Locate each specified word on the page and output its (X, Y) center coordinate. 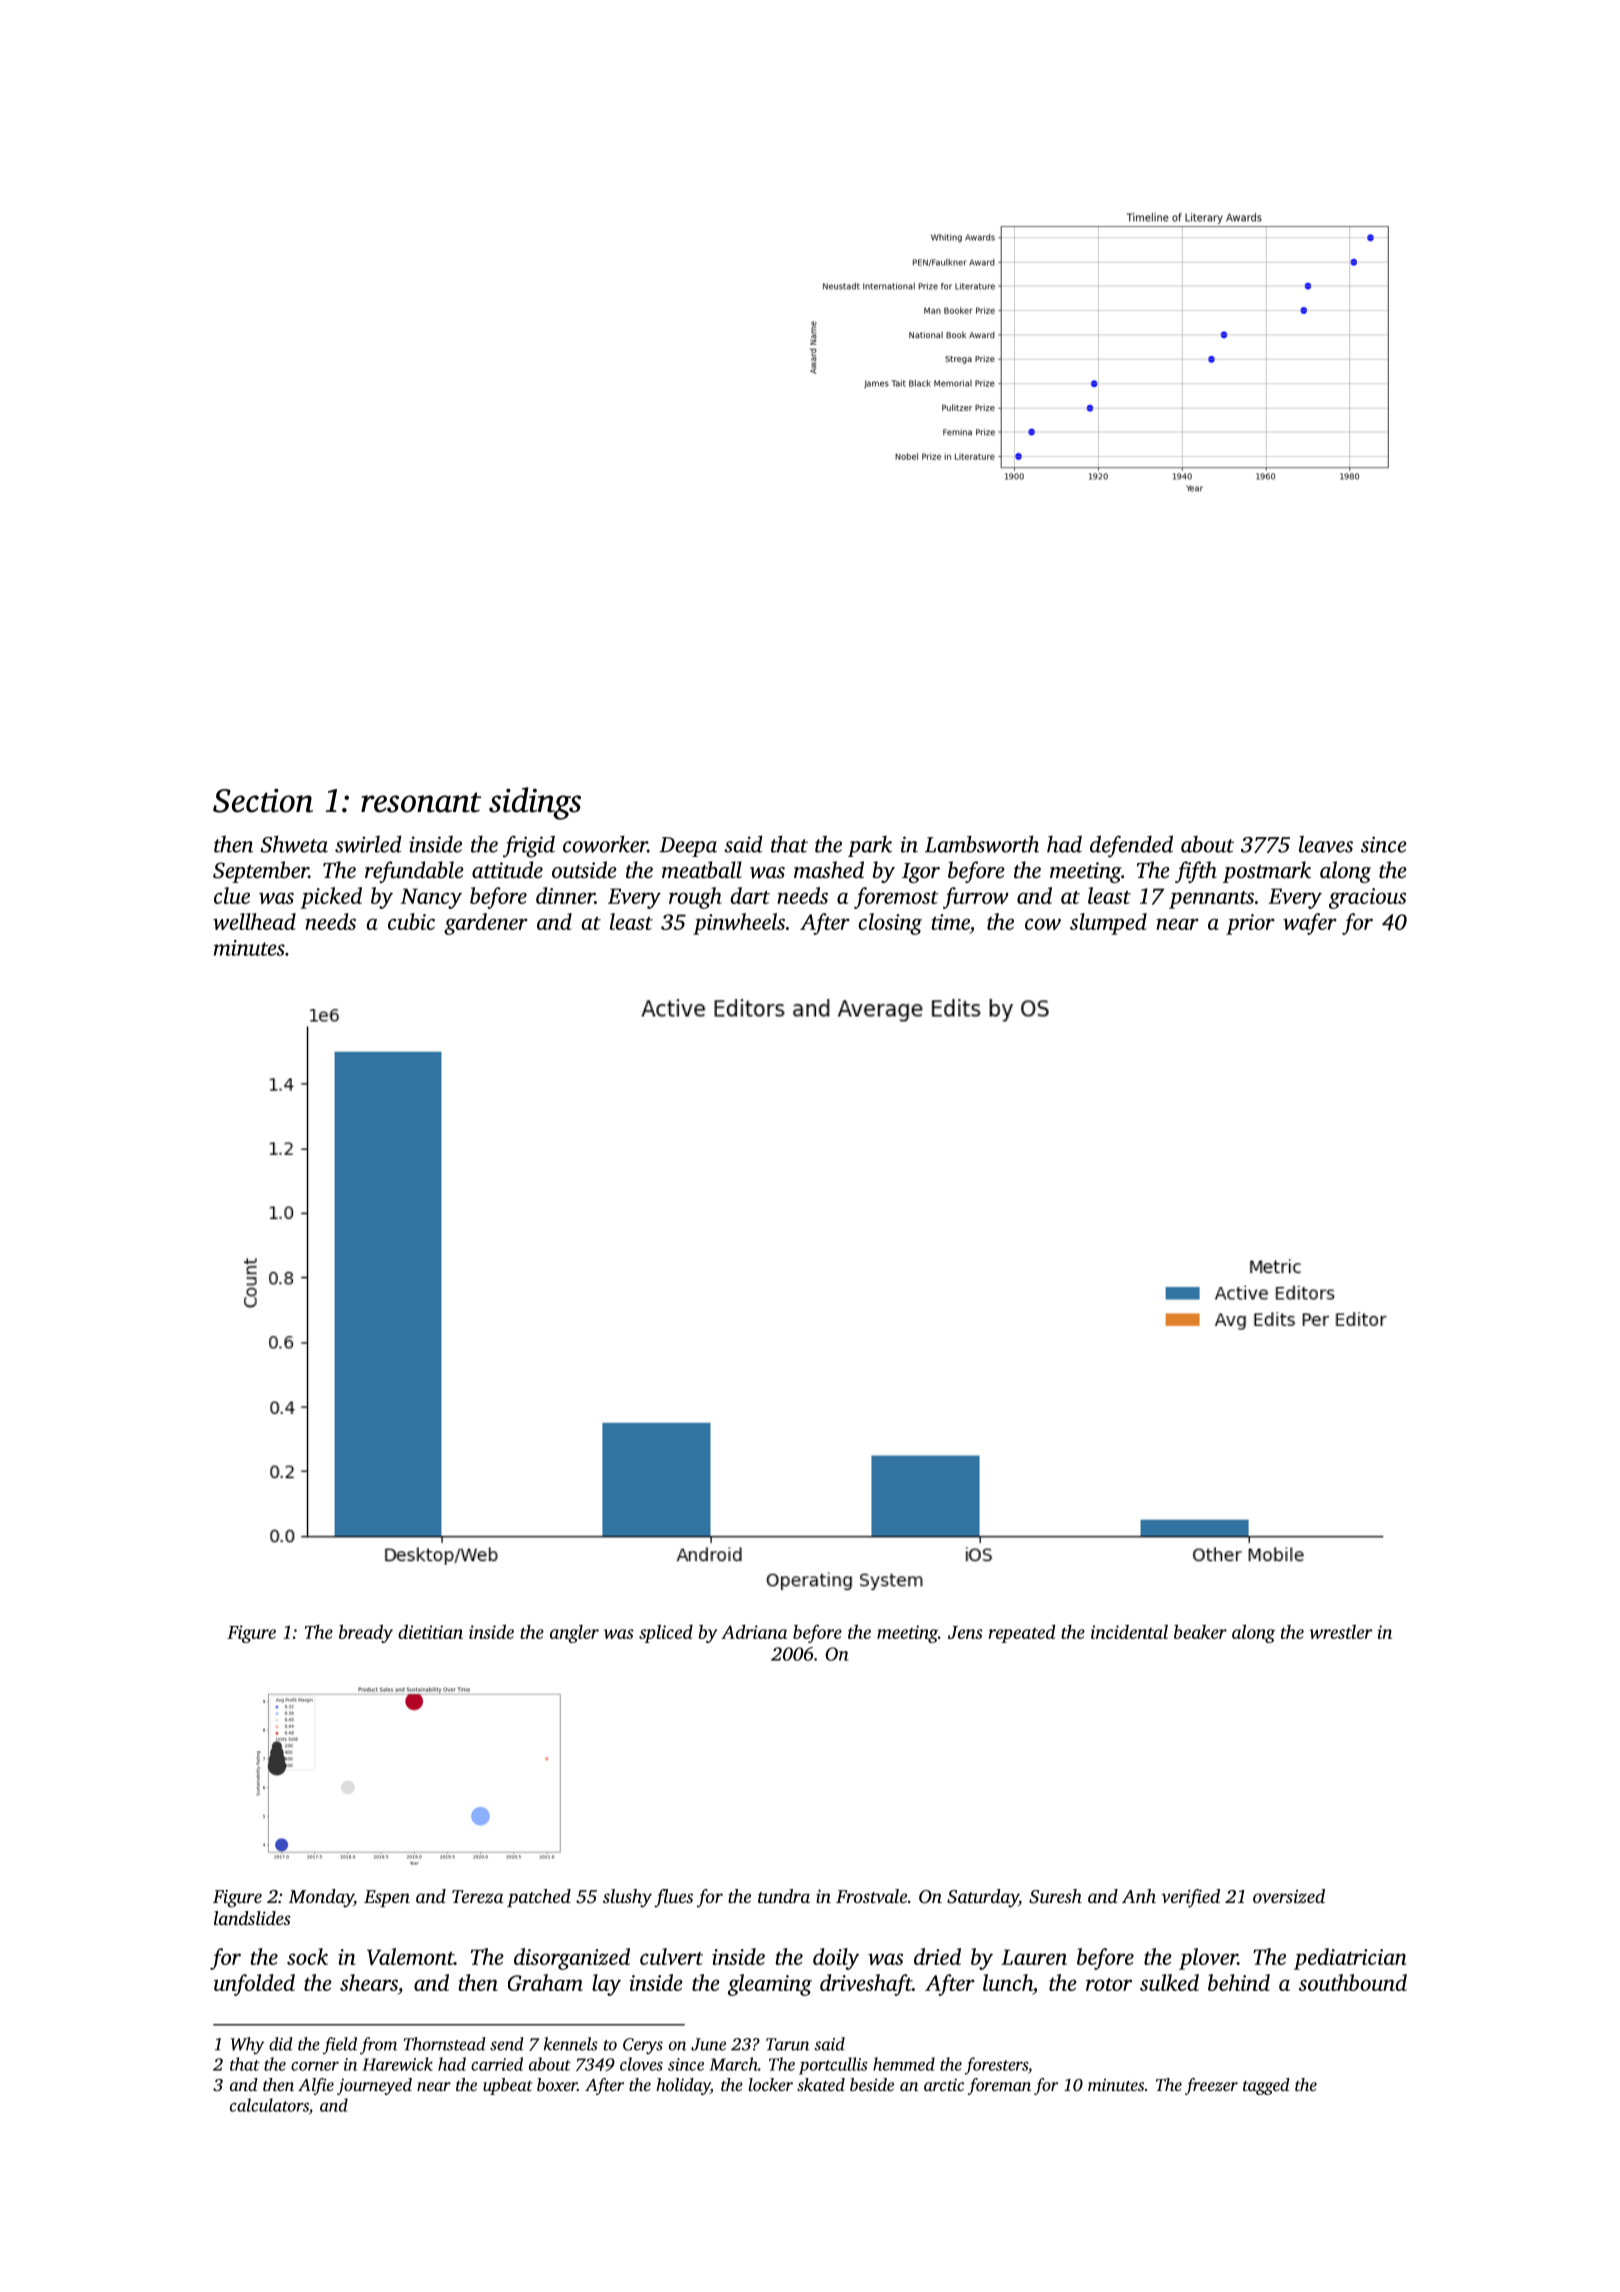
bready (366, 1633)
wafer (1310, 924)
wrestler (1341, 1631)
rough (695, 898)
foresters (996, 2066)
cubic (411, 921)
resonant (421, 802)
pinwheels (739, 924)
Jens (965, 1632)
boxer (557, 2084)
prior (1250, 924)
